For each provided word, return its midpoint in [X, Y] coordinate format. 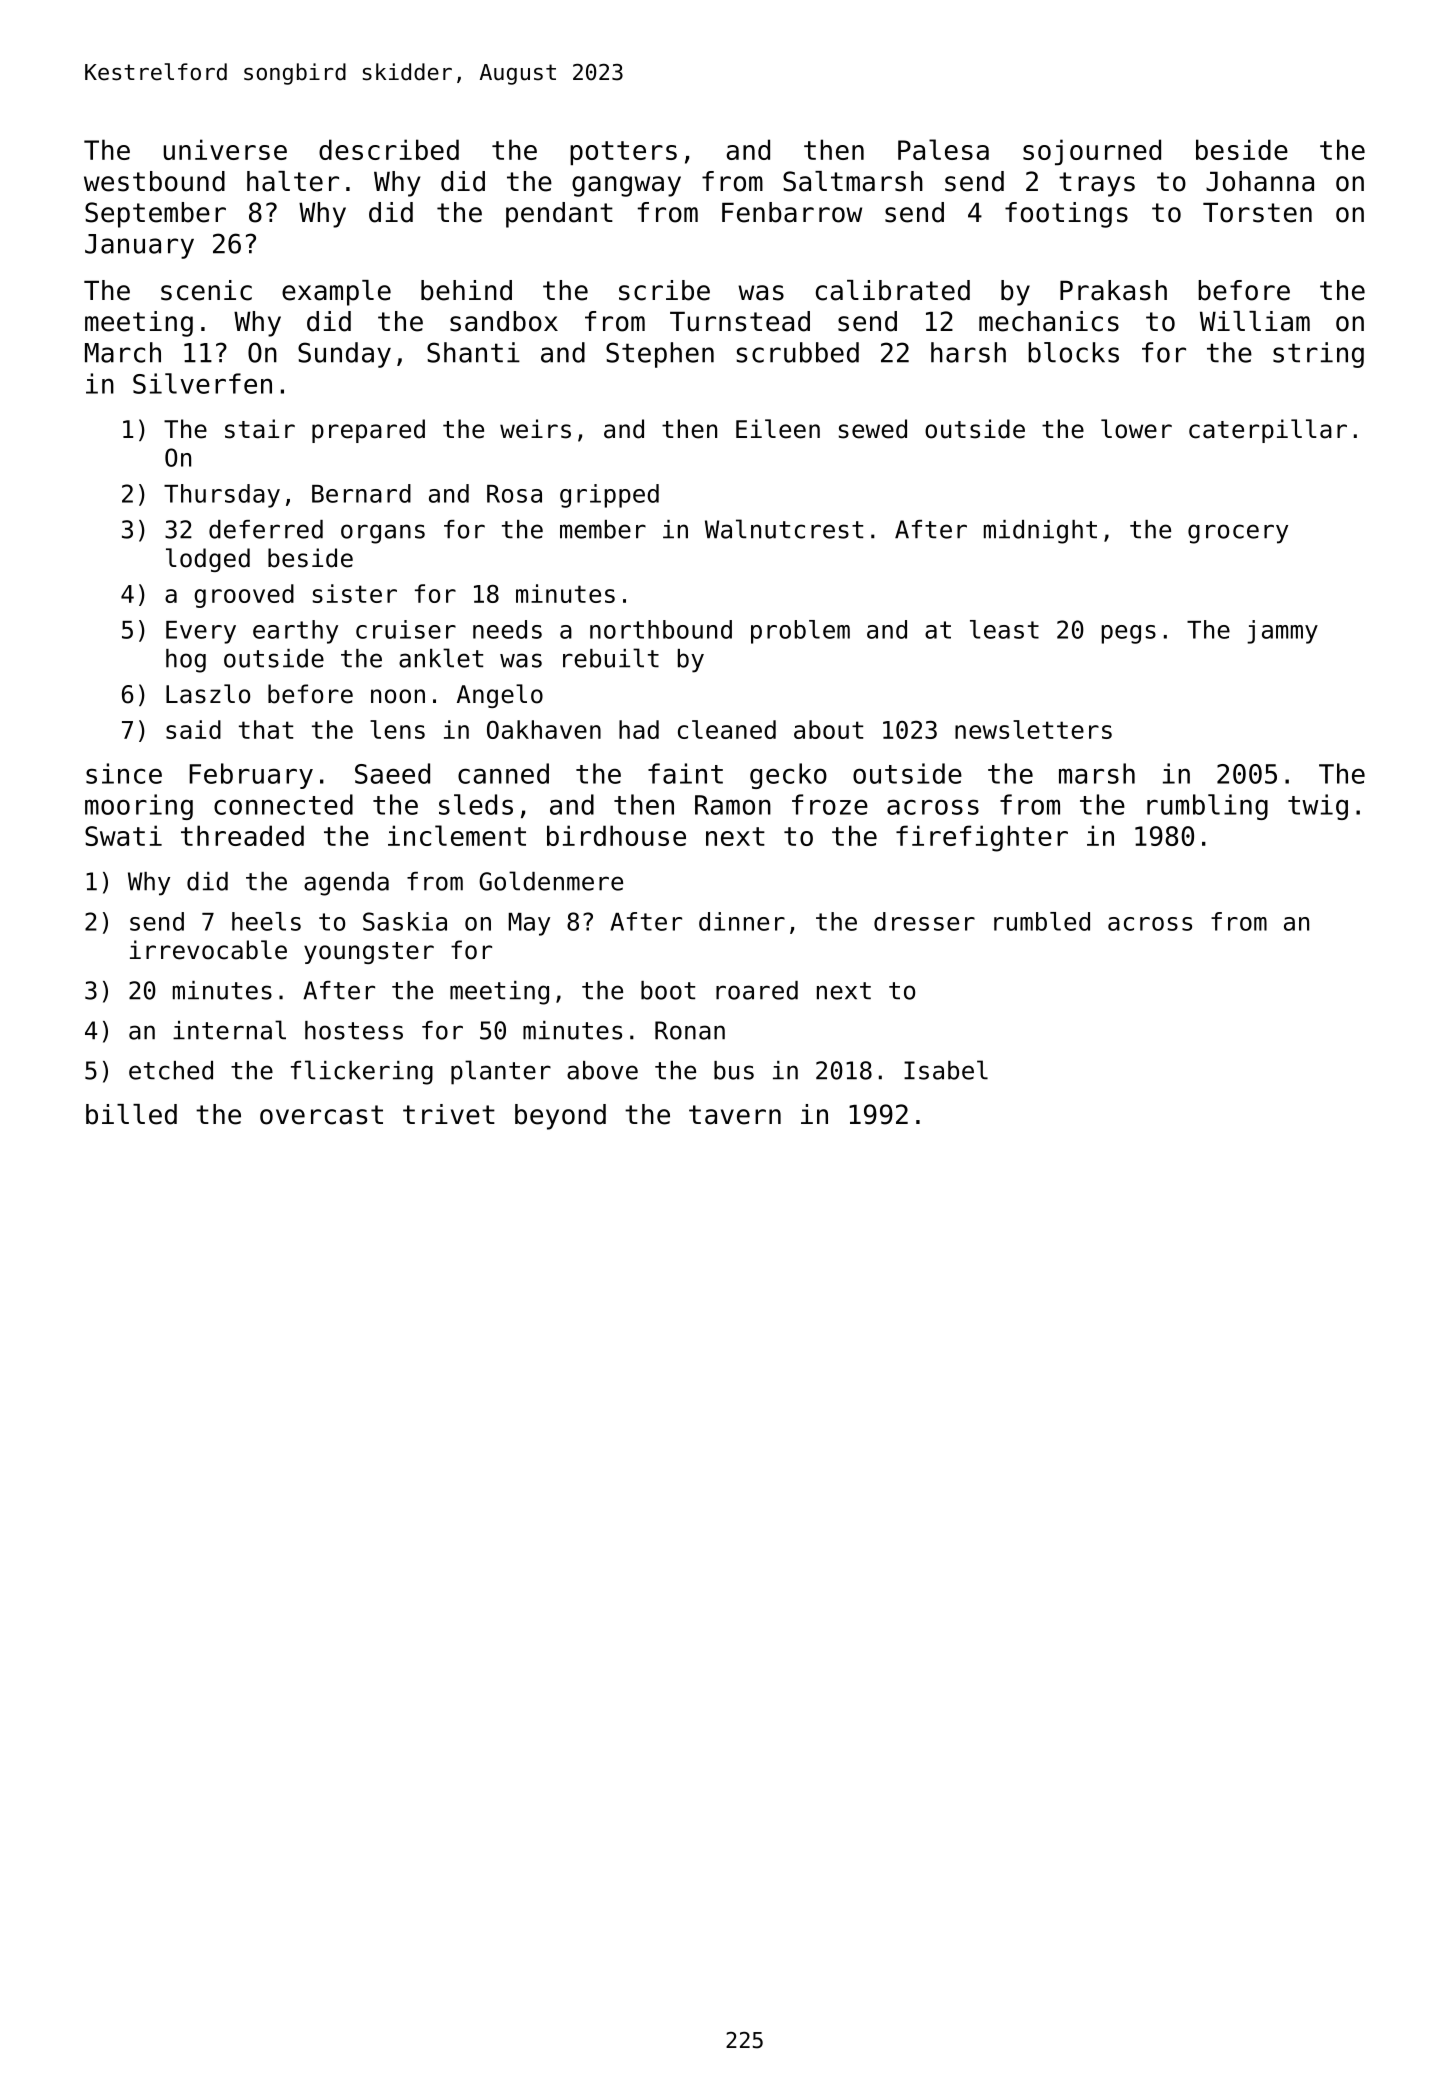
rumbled [1042, 921]
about [828, 729]
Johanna [1260, 181]
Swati [123, 835]
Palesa [943, 149]
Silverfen [202, 383]
